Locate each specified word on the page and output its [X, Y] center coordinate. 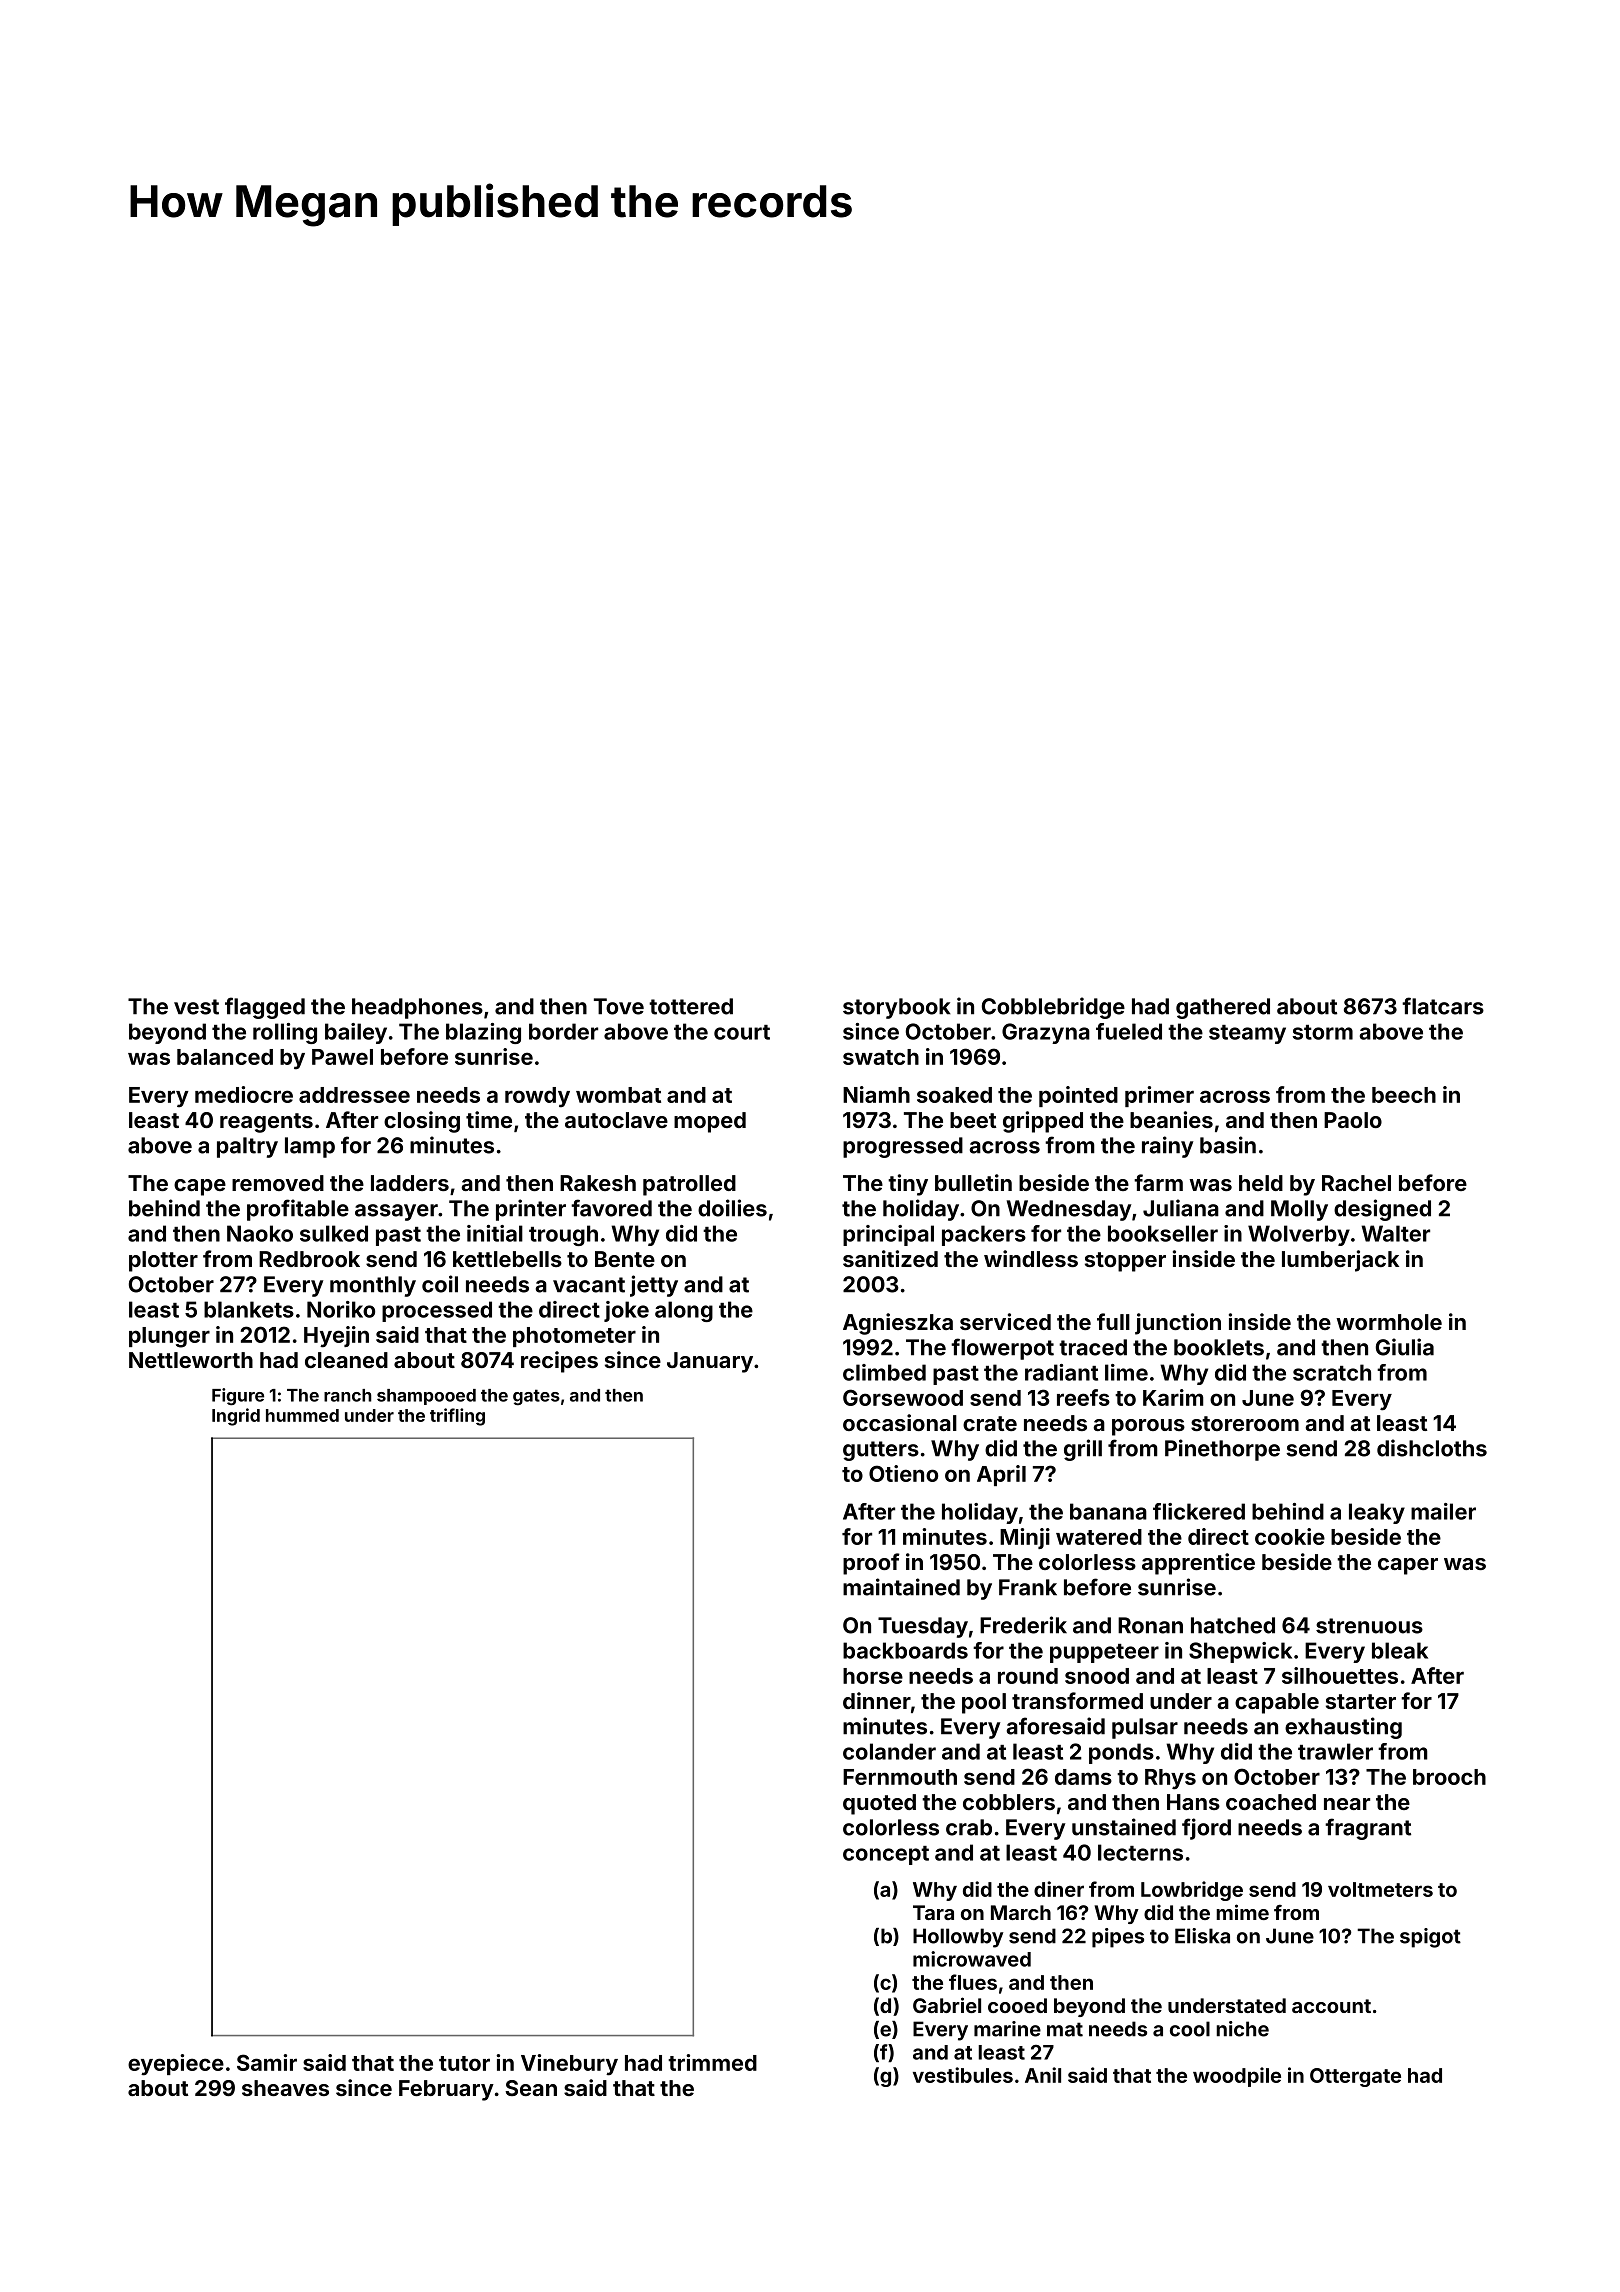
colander [889, 1751]
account [1331, 2006]
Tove [619, 1006]
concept [886, 1855]
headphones [417, 1008]
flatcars [1443, 1006]
